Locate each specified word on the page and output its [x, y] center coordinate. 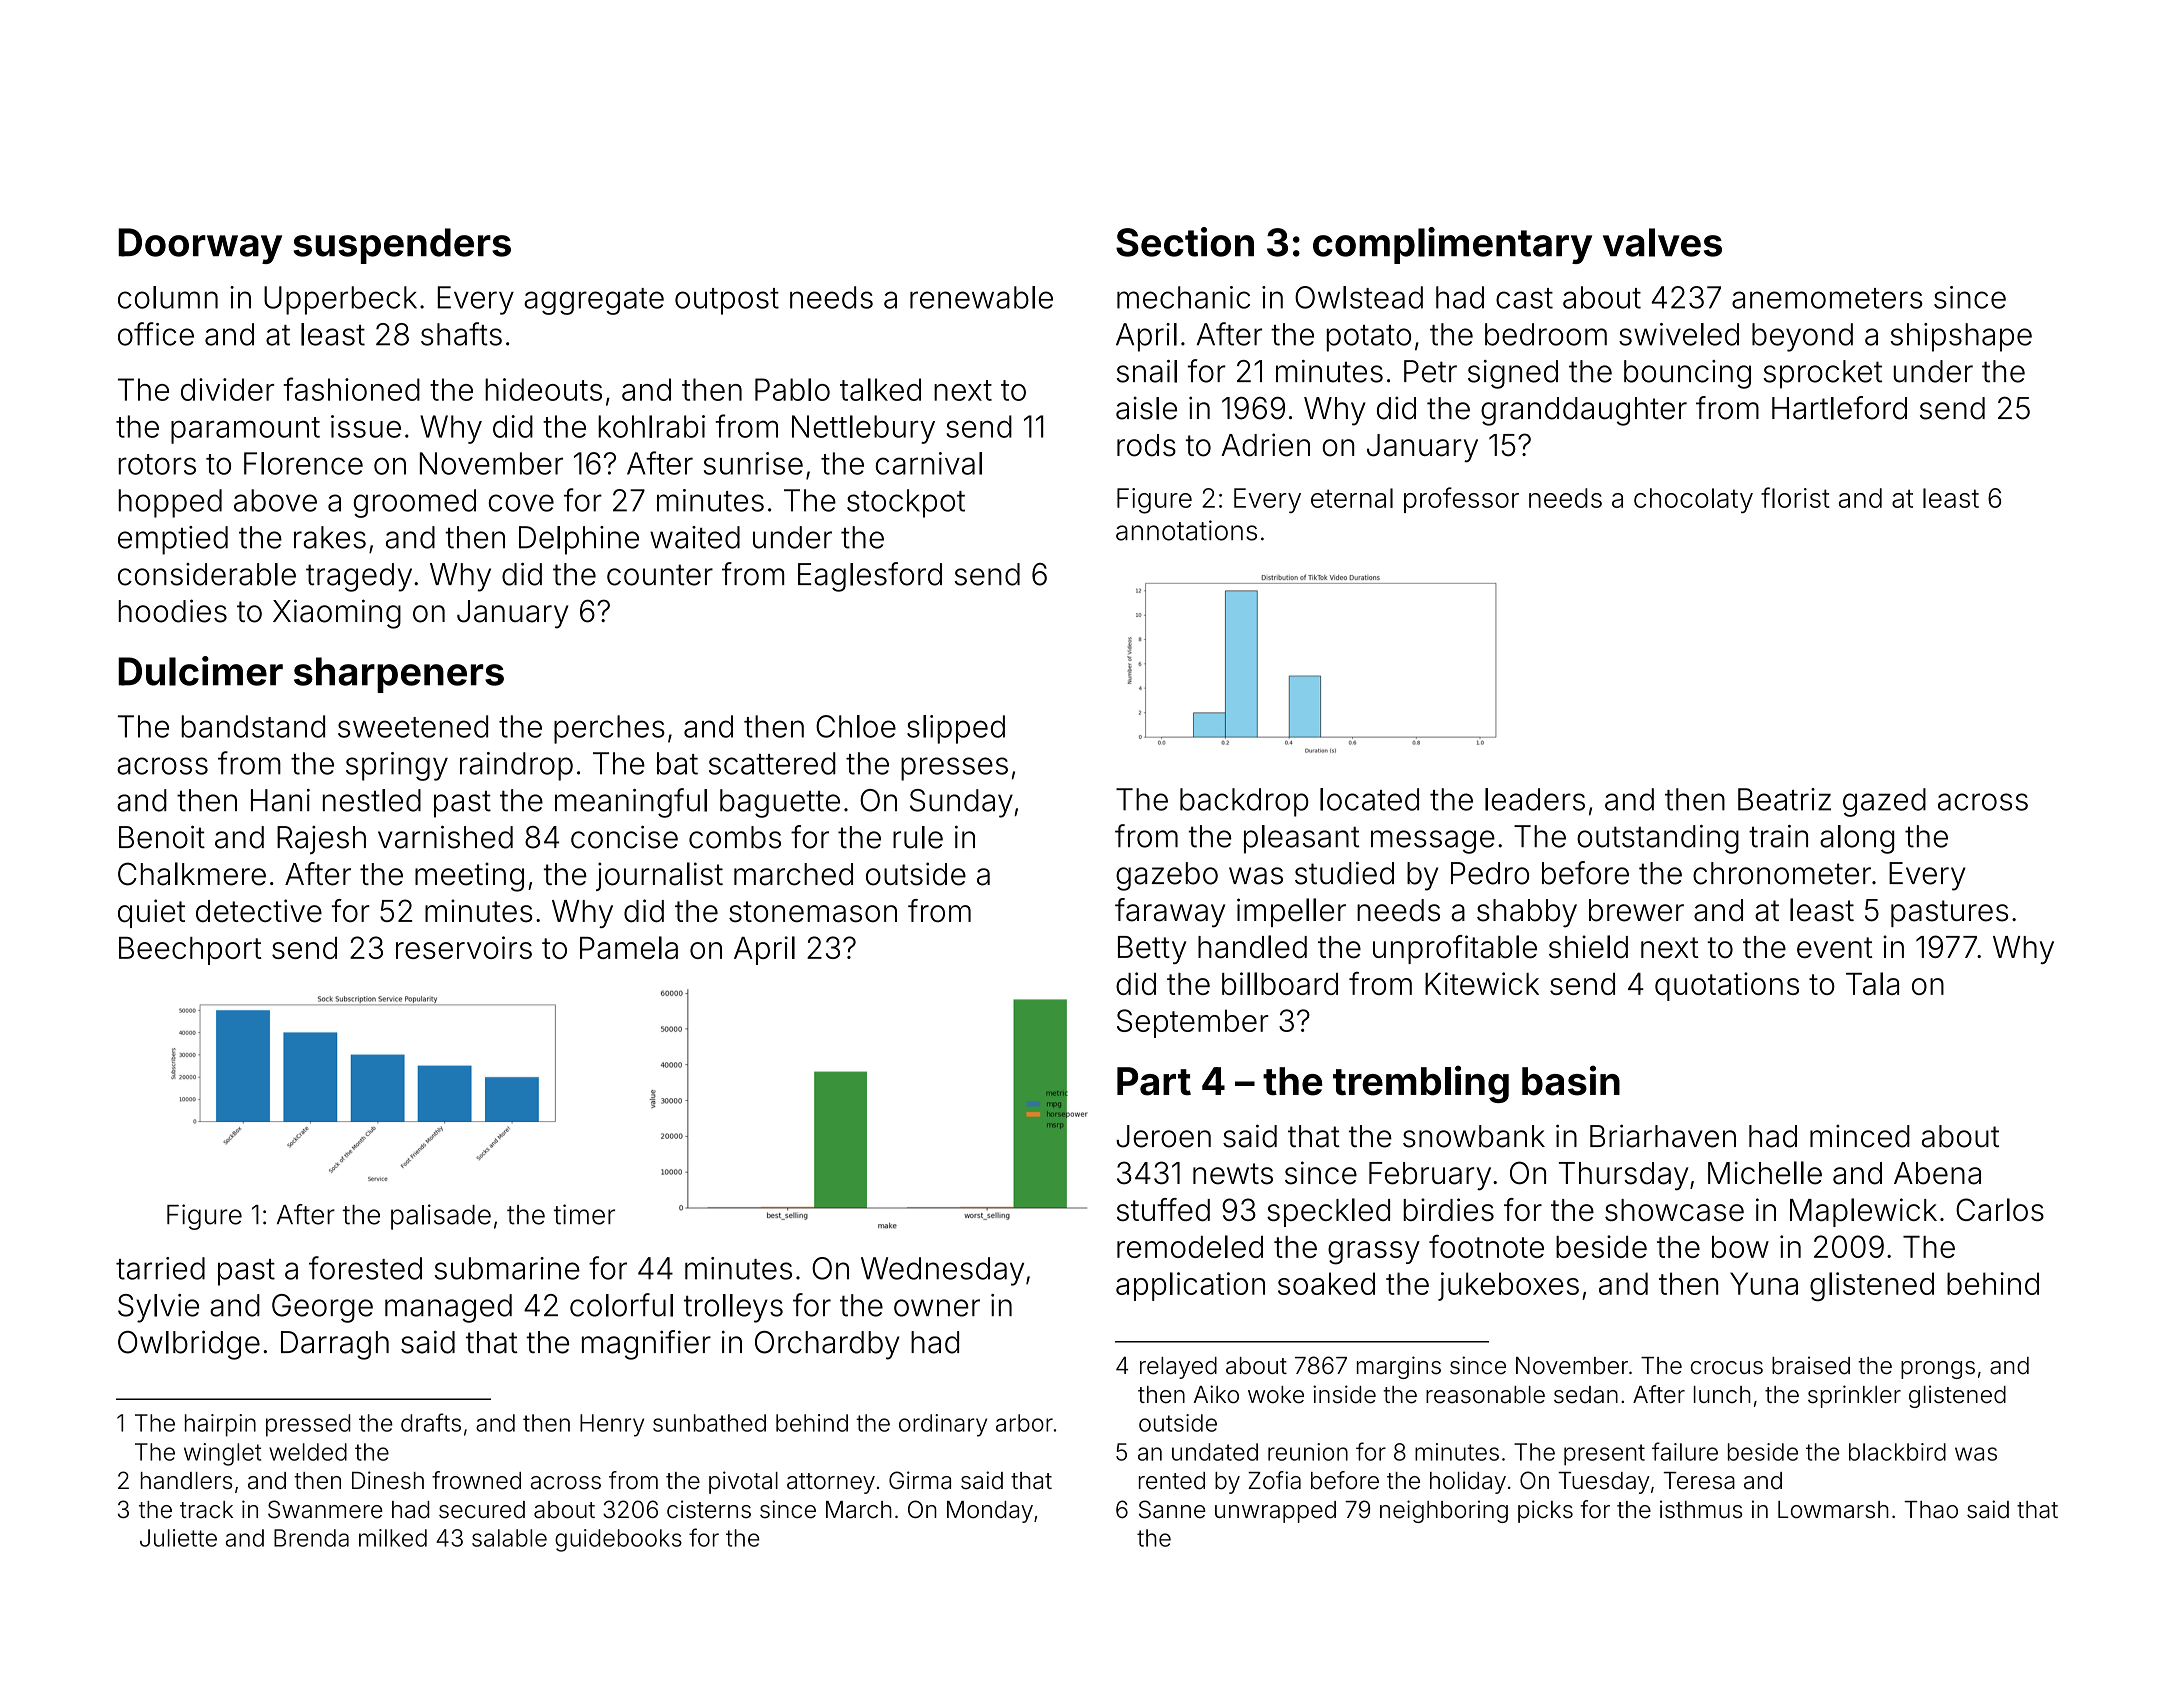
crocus [1727, 1368]
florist [1795, 497]
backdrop [1244, 802]
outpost [727, 301]
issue [366, 426]
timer [584, 1214]
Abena [1937, 1173]
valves [1662, 242]
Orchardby [827, 1345]
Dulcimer [200, 671]
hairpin [220, 1425]
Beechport [190, 951]
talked [880, 389]
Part [1154, 1081]
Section [1185, 242]
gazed [1884, 802]
